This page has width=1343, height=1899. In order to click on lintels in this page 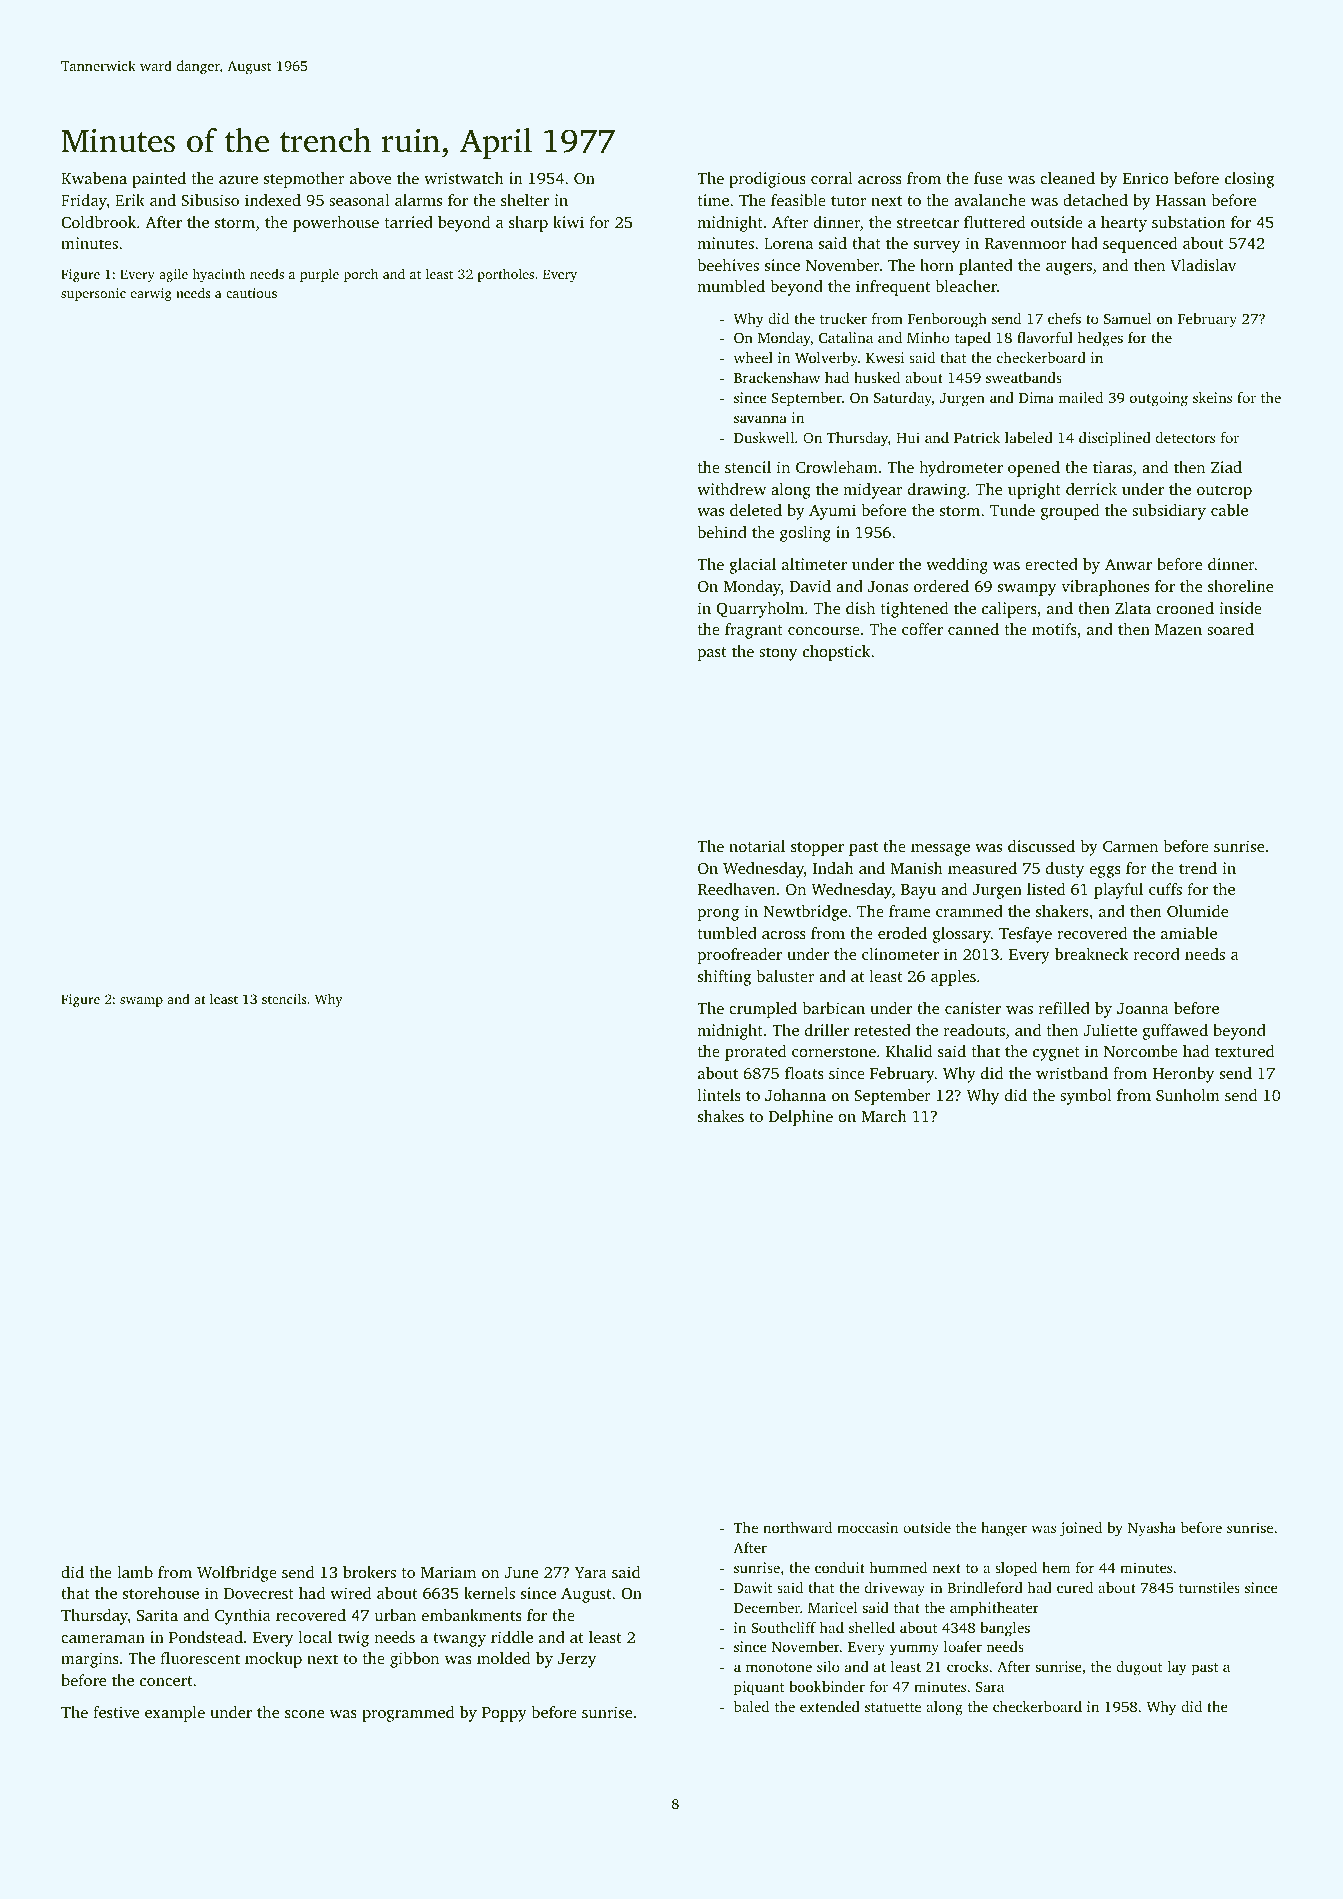, I will do `click(719, 1095)`.
